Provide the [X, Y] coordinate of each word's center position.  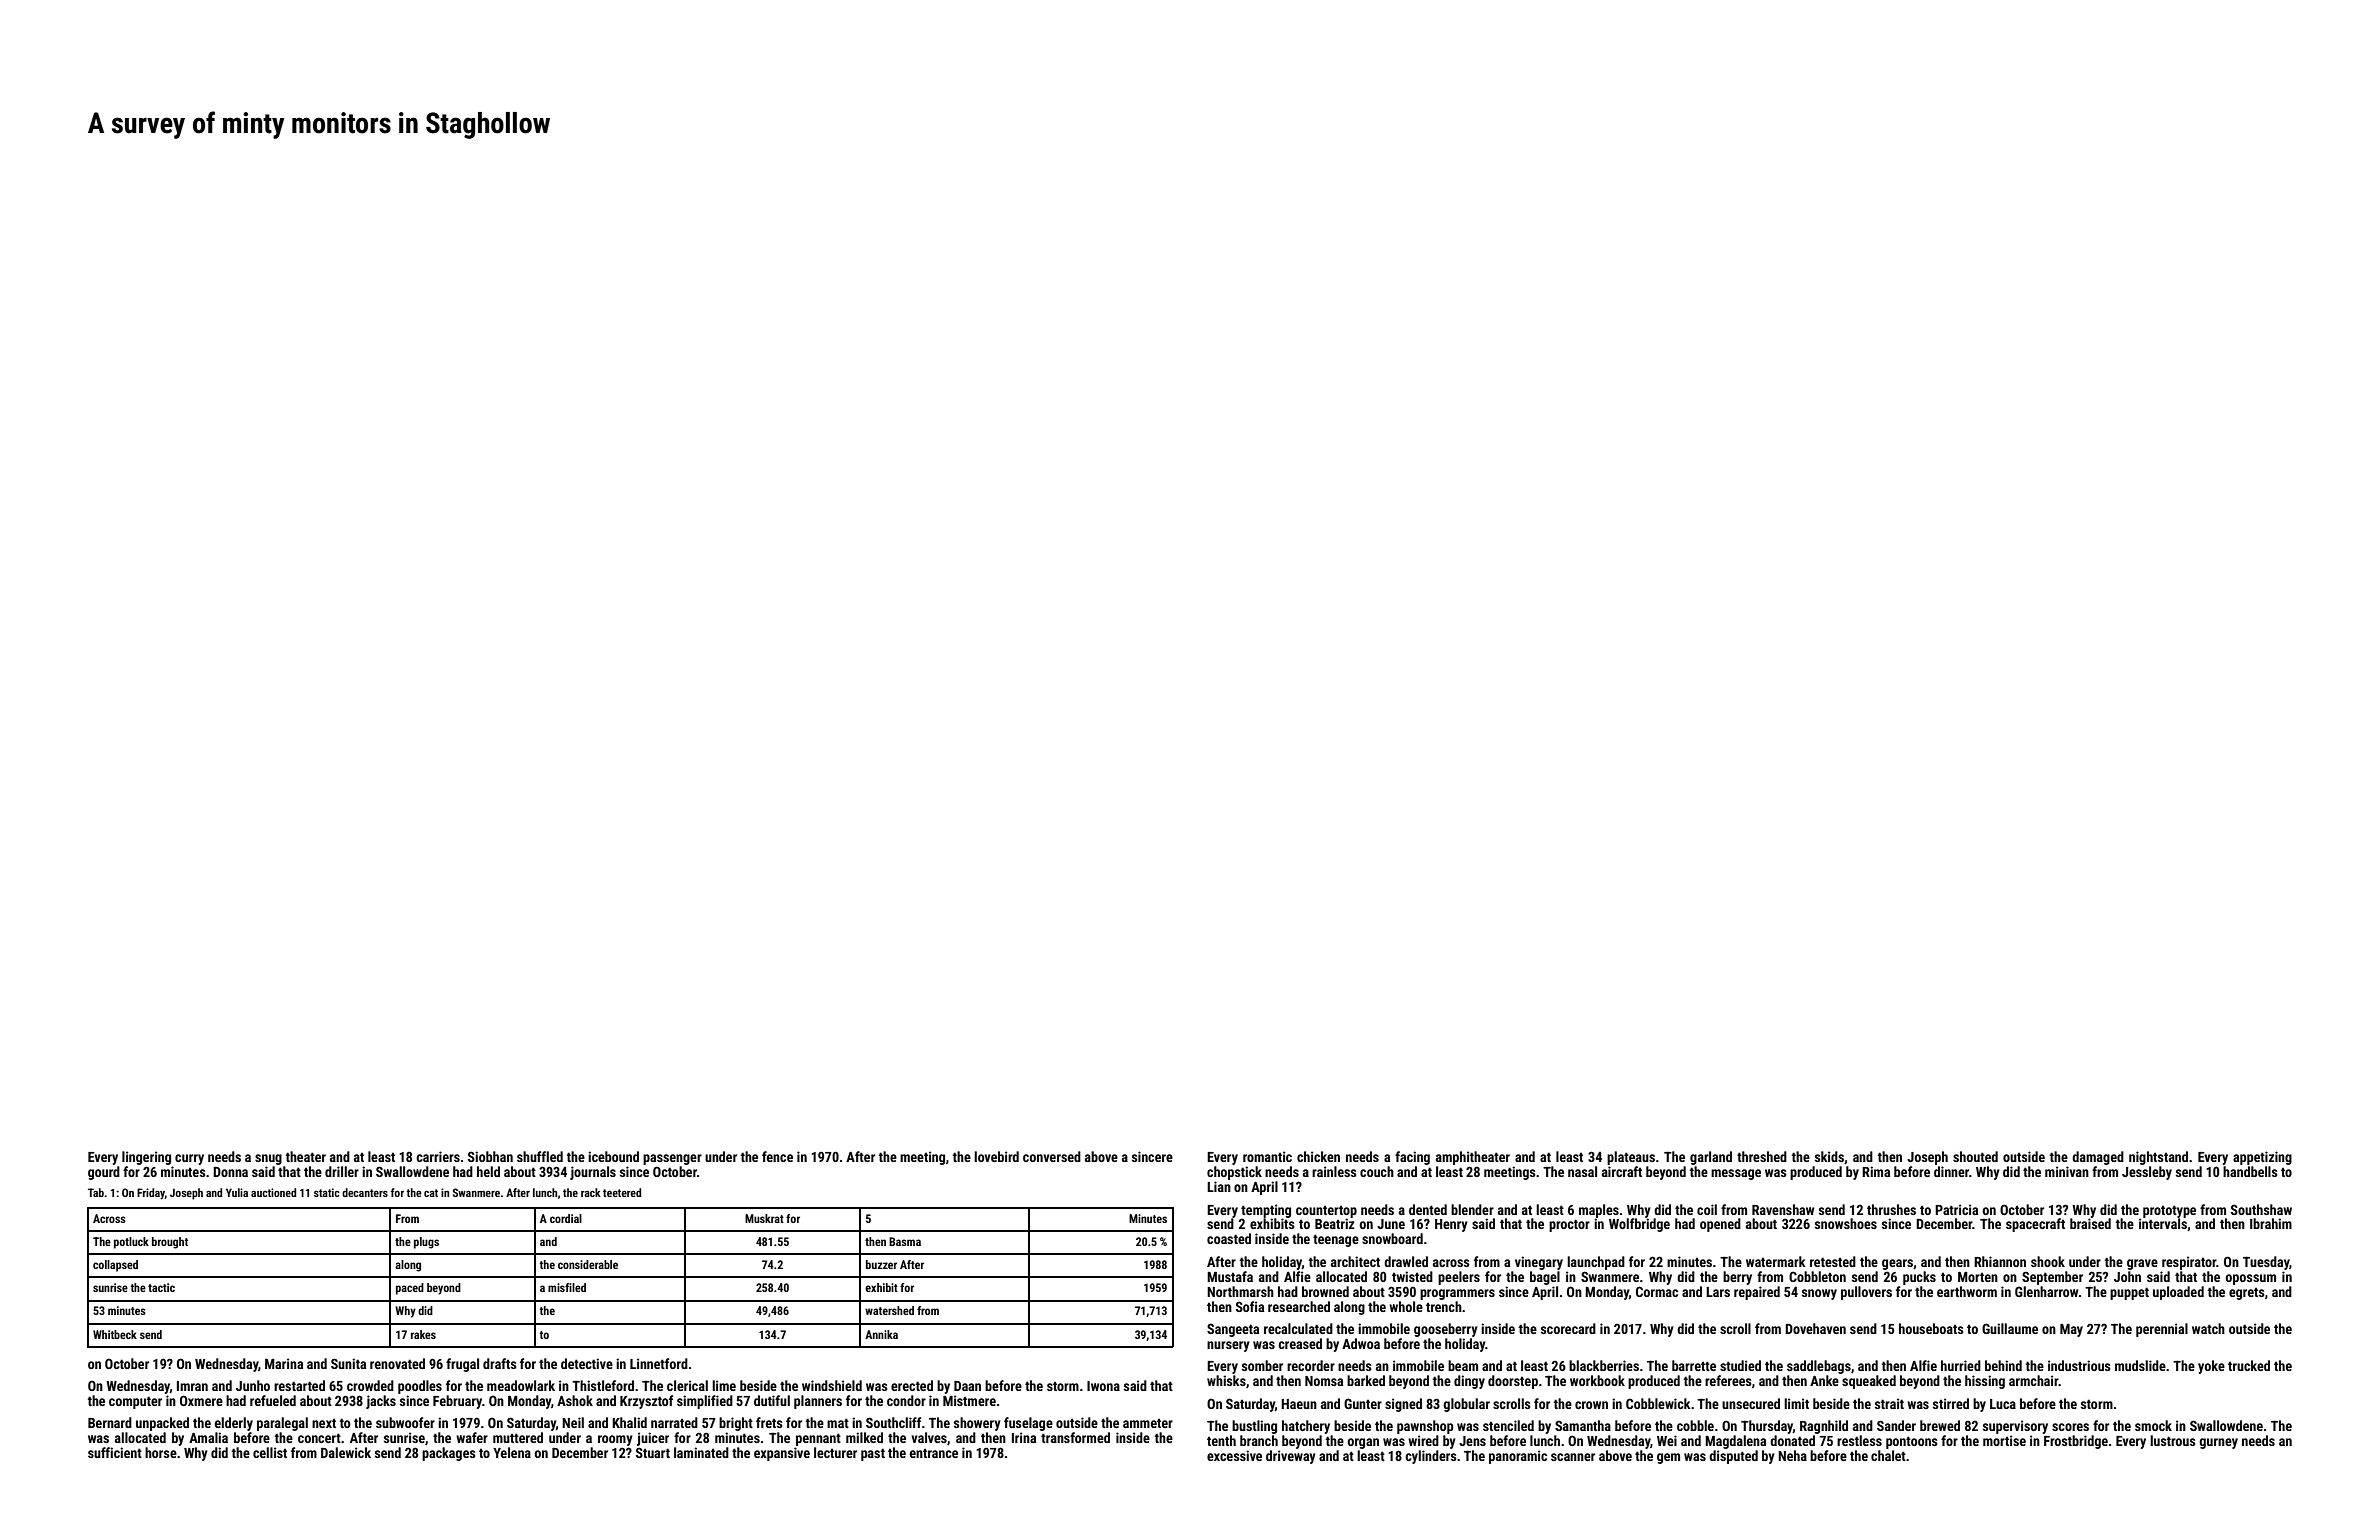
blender [1472, 1209]
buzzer [881, 1264]
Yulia [237, 1192]
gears [1897, 1264]
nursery [1228, 1346]
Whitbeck [115, 1334]
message [1736, 1174]
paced [410, 1289]
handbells [2250, 1171]
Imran [192, 1386]
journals [593, 1173]
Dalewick [346, 1452]
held [488, 1171]
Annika [881, 1334]
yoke [2211, 1367]
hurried [1961, 1365]
